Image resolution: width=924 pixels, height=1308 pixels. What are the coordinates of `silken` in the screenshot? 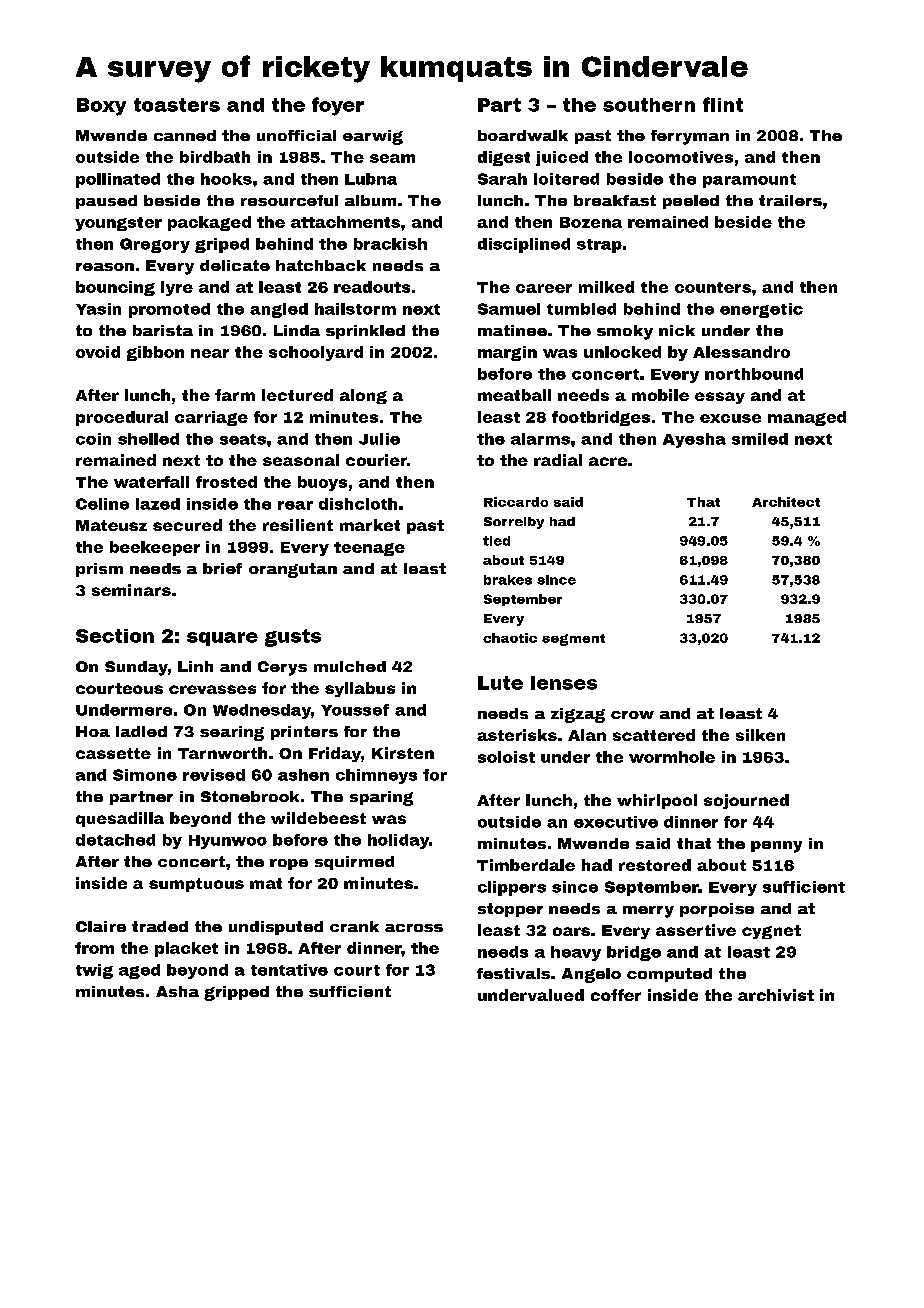 It's located at (760, 735).
